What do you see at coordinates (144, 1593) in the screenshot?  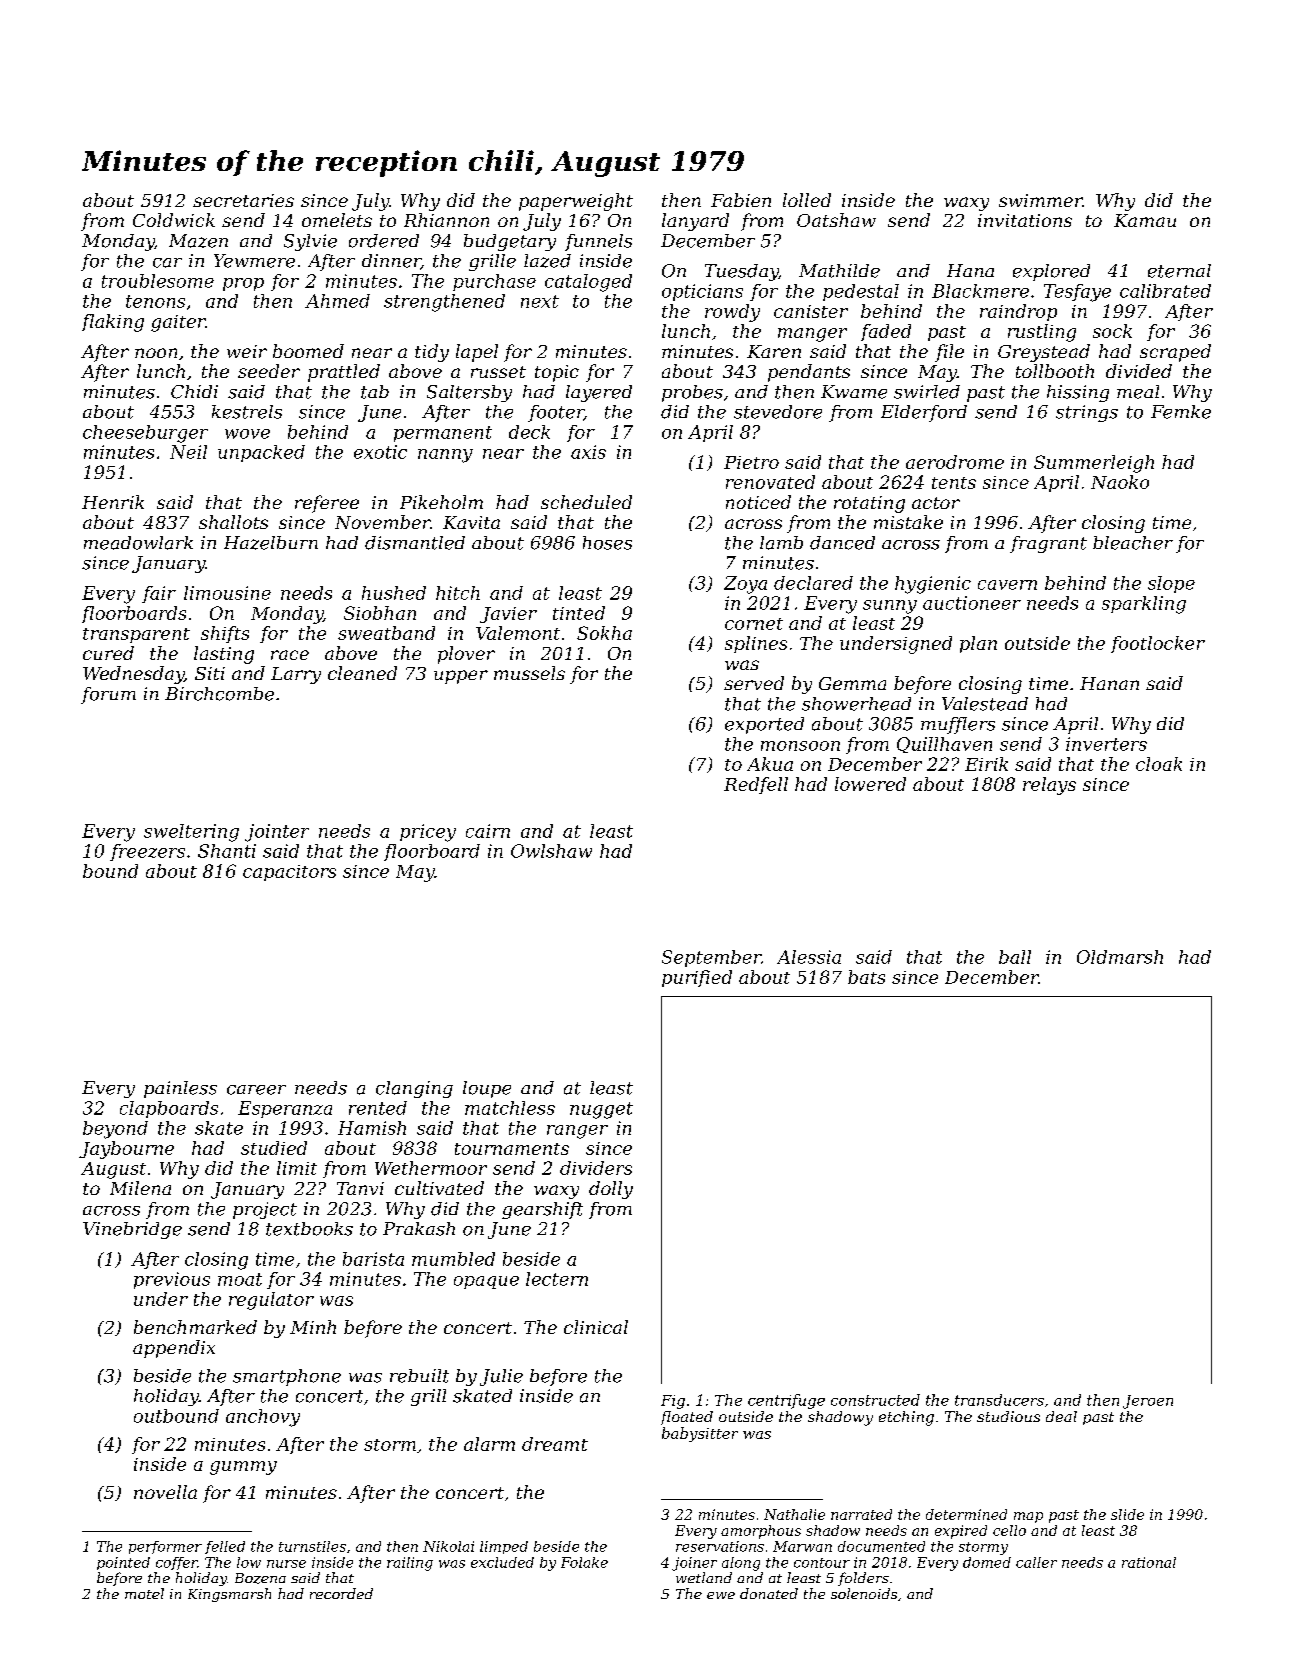 I see `motel` at bounding box center [144, 1593].
